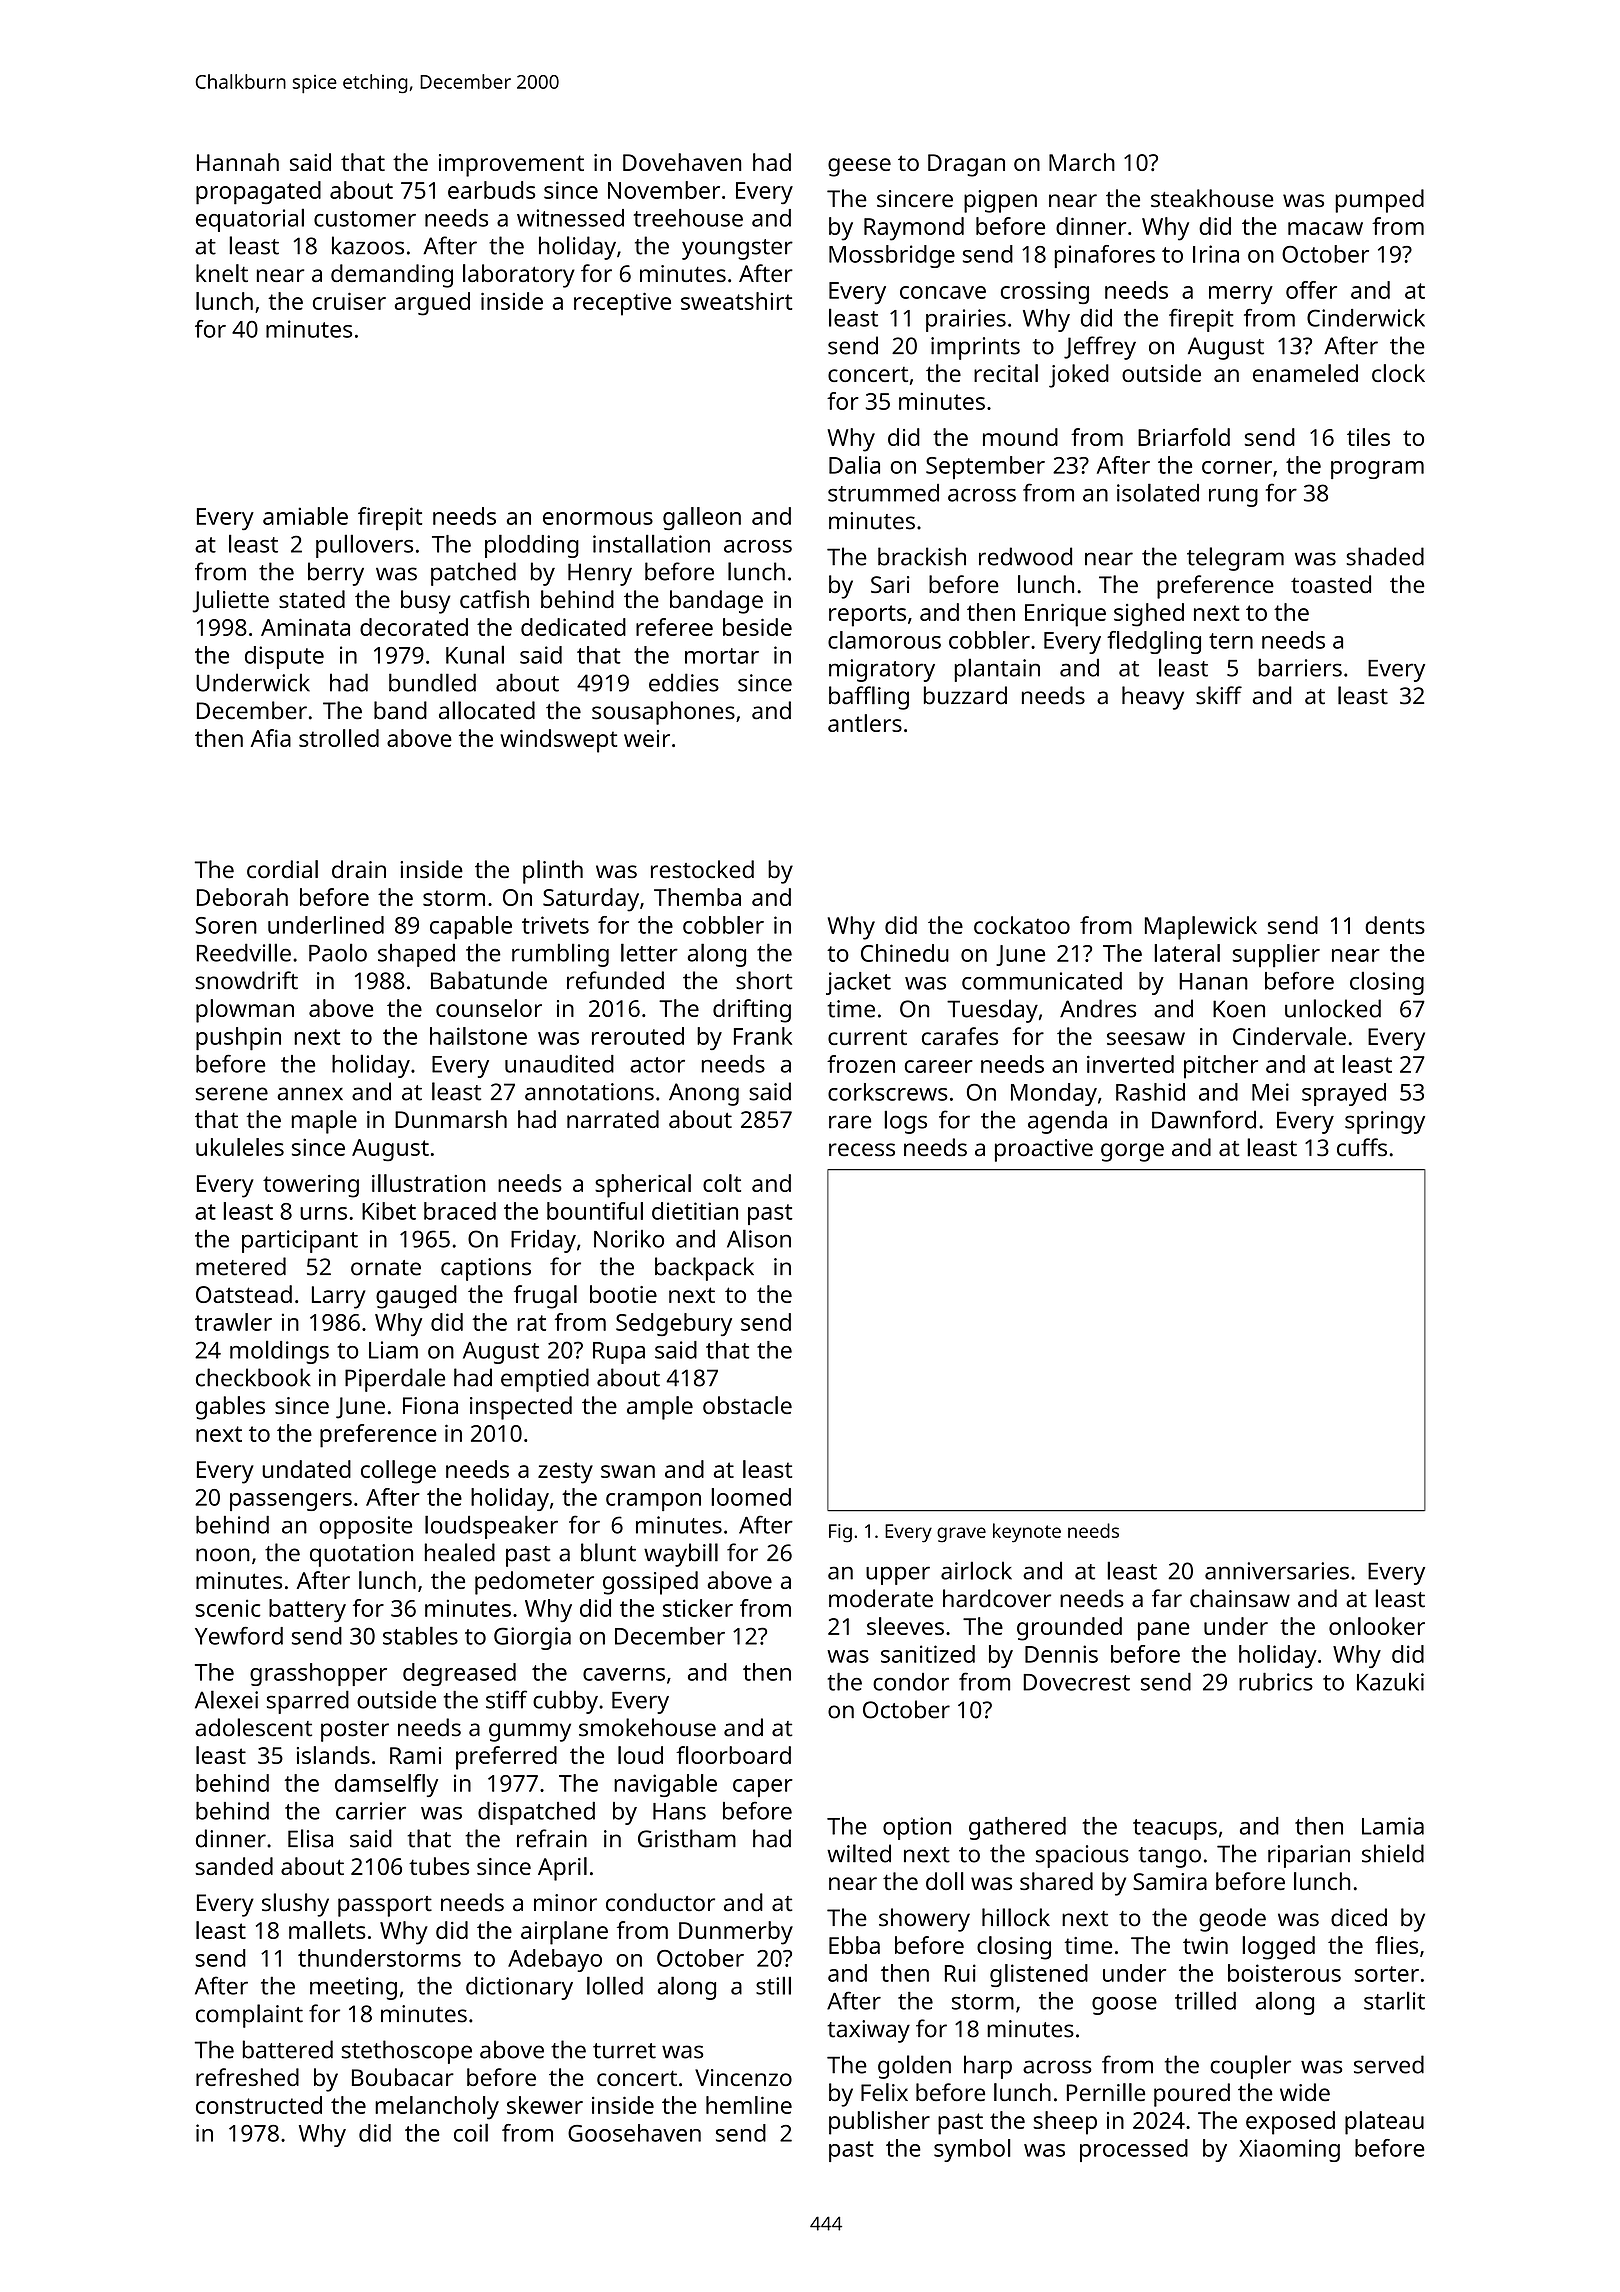 The width and height of the screenshot is (1620, 2292). What do you see at coordinates (1289, 2150) in the screenshot?
I see `Xiaoming` at bounding box center [1289, 2150].
